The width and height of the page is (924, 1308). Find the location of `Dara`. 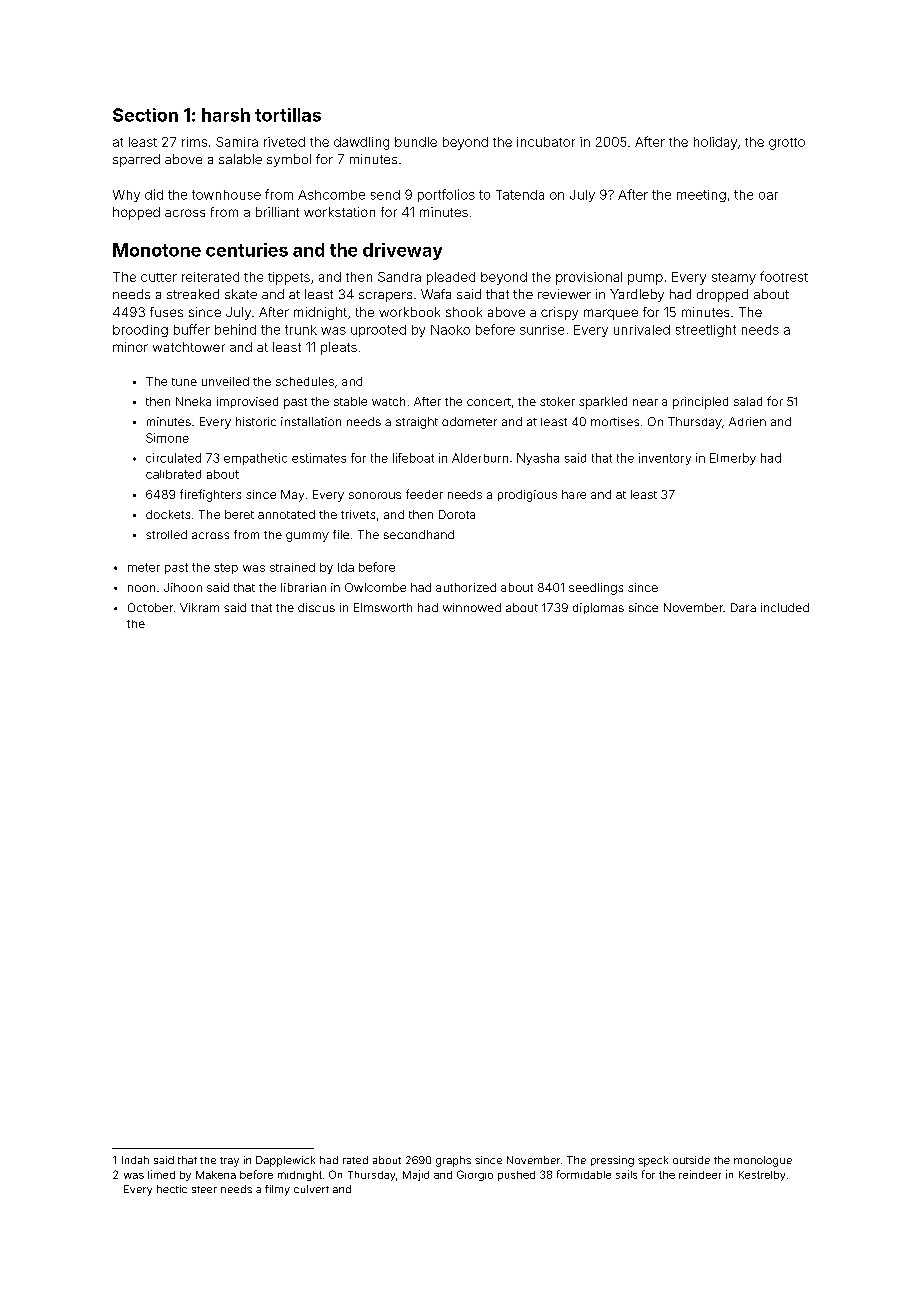

Dara is located at coordinates (743, 607).
